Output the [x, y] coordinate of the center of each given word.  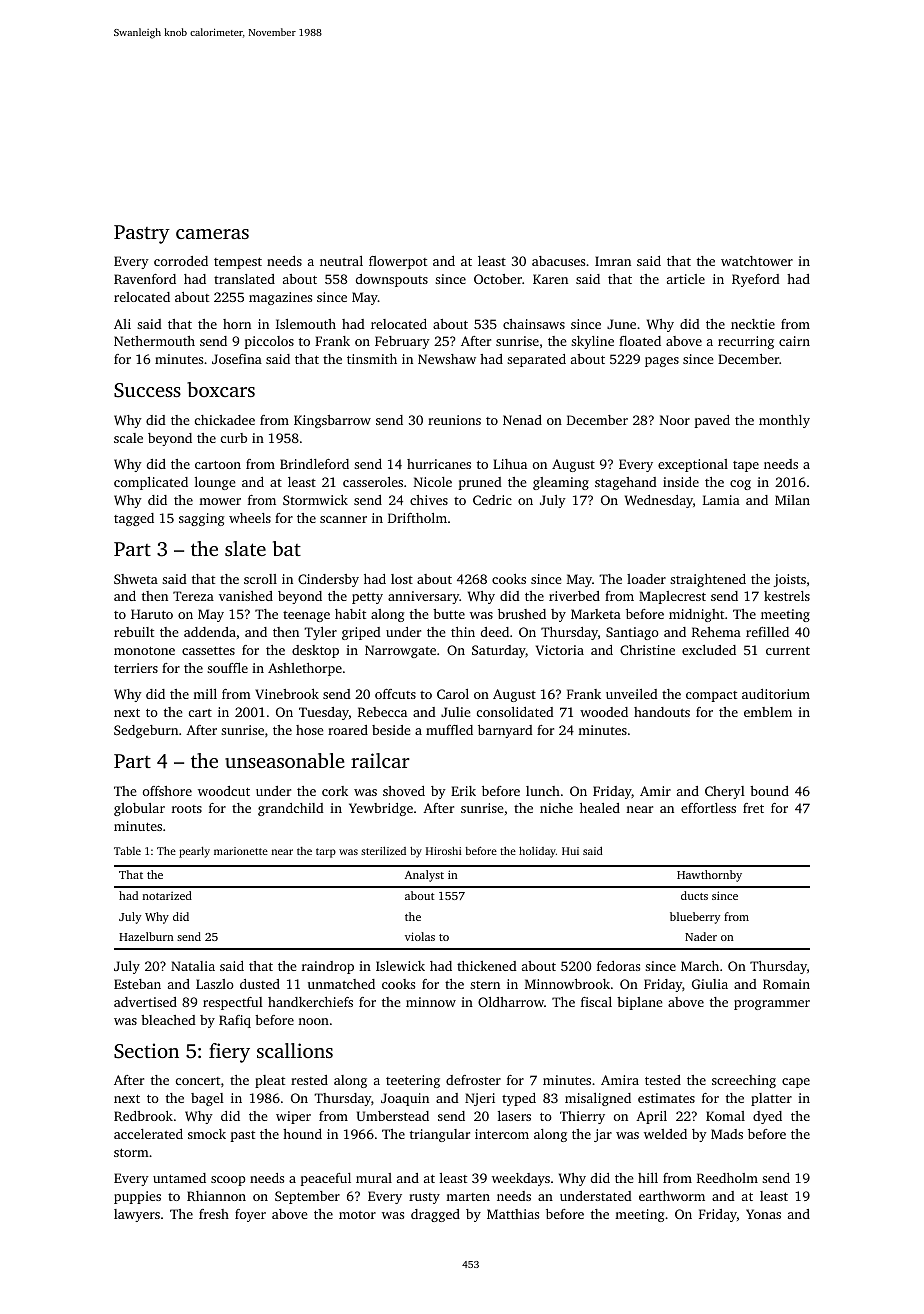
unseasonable [285, 760]
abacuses [558, 261]
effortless [708, 808]
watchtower [757, 261]
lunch [543, 791]
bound [769, 791]
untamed [179, 1178]
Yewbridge [381, 809]
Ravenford [145, 279]
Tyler [320, 633]
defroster [473, 1080]
